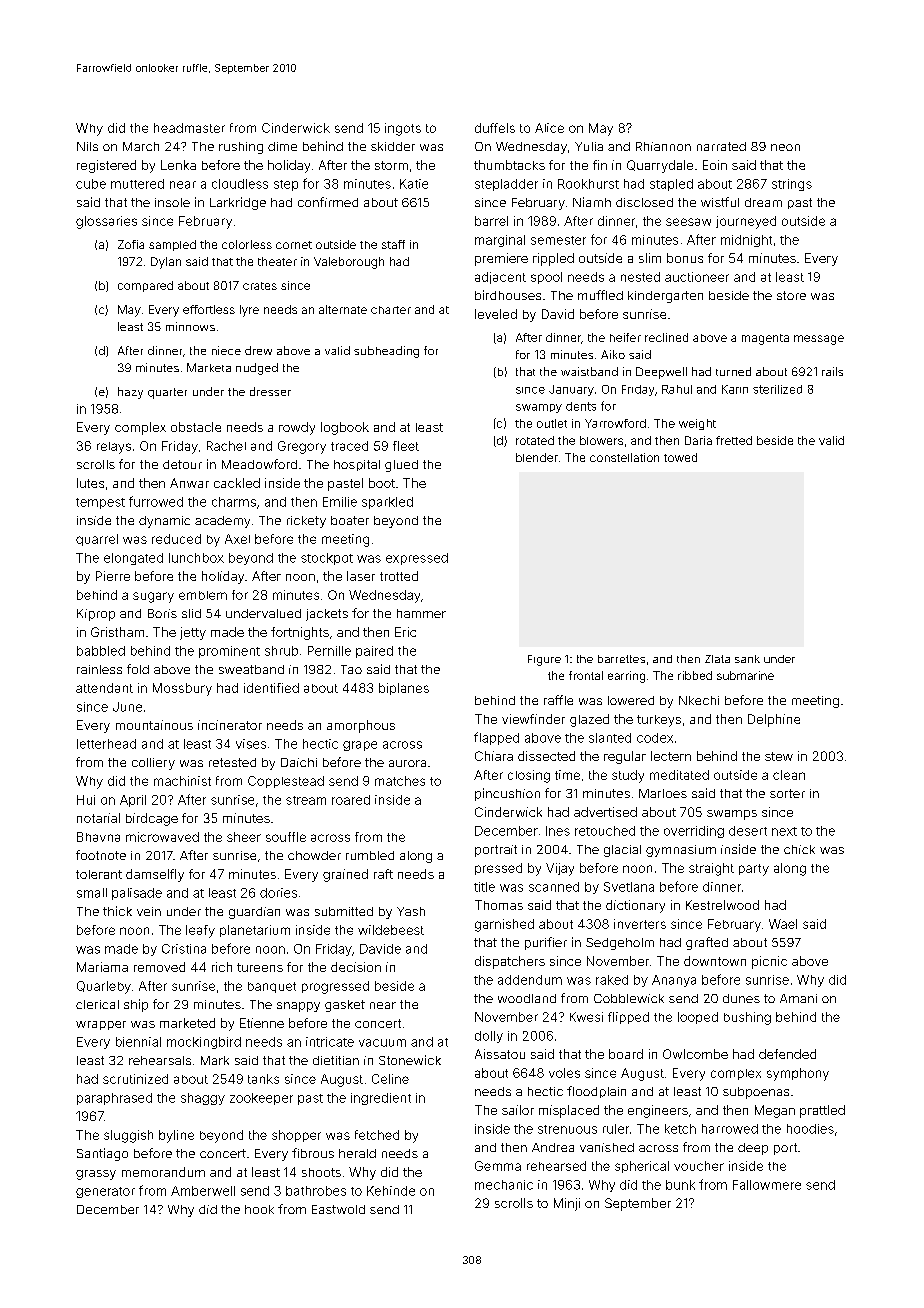 The image size is (924, 1308). What do you see at coordinates (537, 457) in the image?
I see `blender` at bounding box center [537, 457].
